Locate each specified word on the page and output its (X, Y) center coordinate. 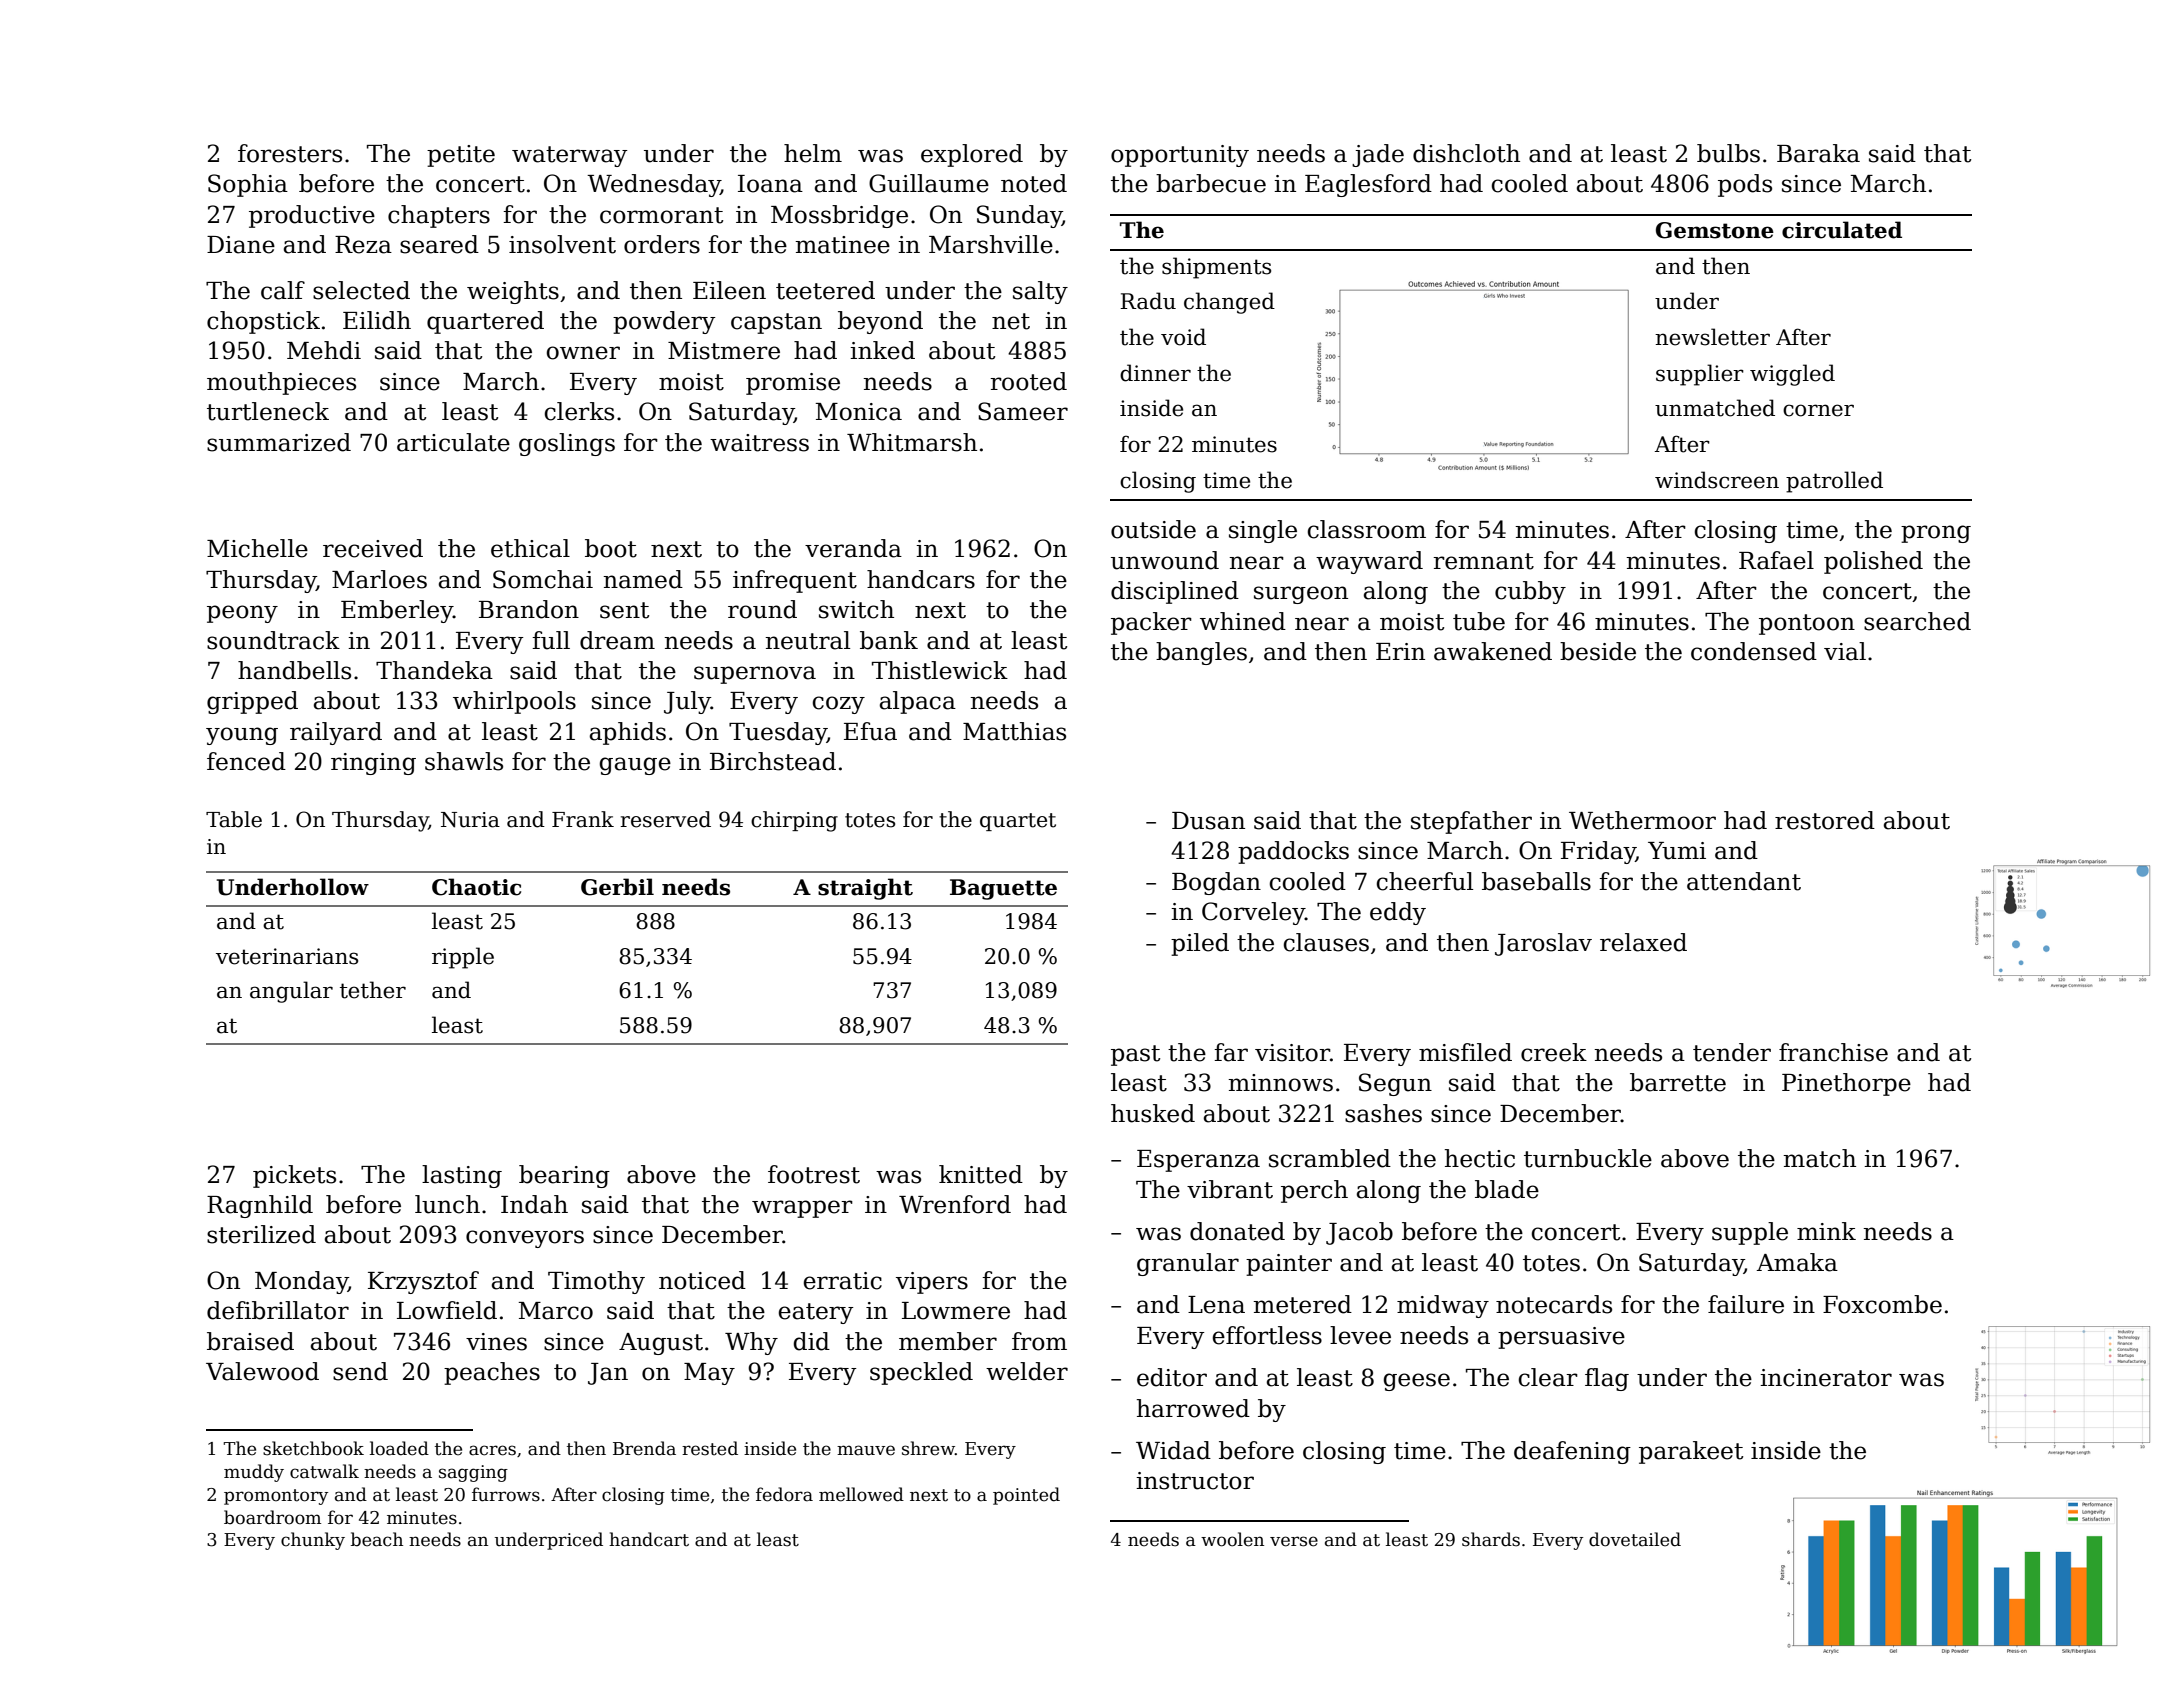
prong (1936, 534)
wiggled (1792, 375)
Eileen (729, 290)
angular (291, 992)
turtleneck (268, 411)
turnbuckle (1588, 1158)
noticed (702, 1280)
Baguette (1003, 889)
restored (1825, 820)
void (1183, 337)
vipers (932, 1283)
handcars (921, 579)
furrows (506, 1494)
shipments (1216, 268)
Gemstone (1715, 230)
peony (242, 614)
